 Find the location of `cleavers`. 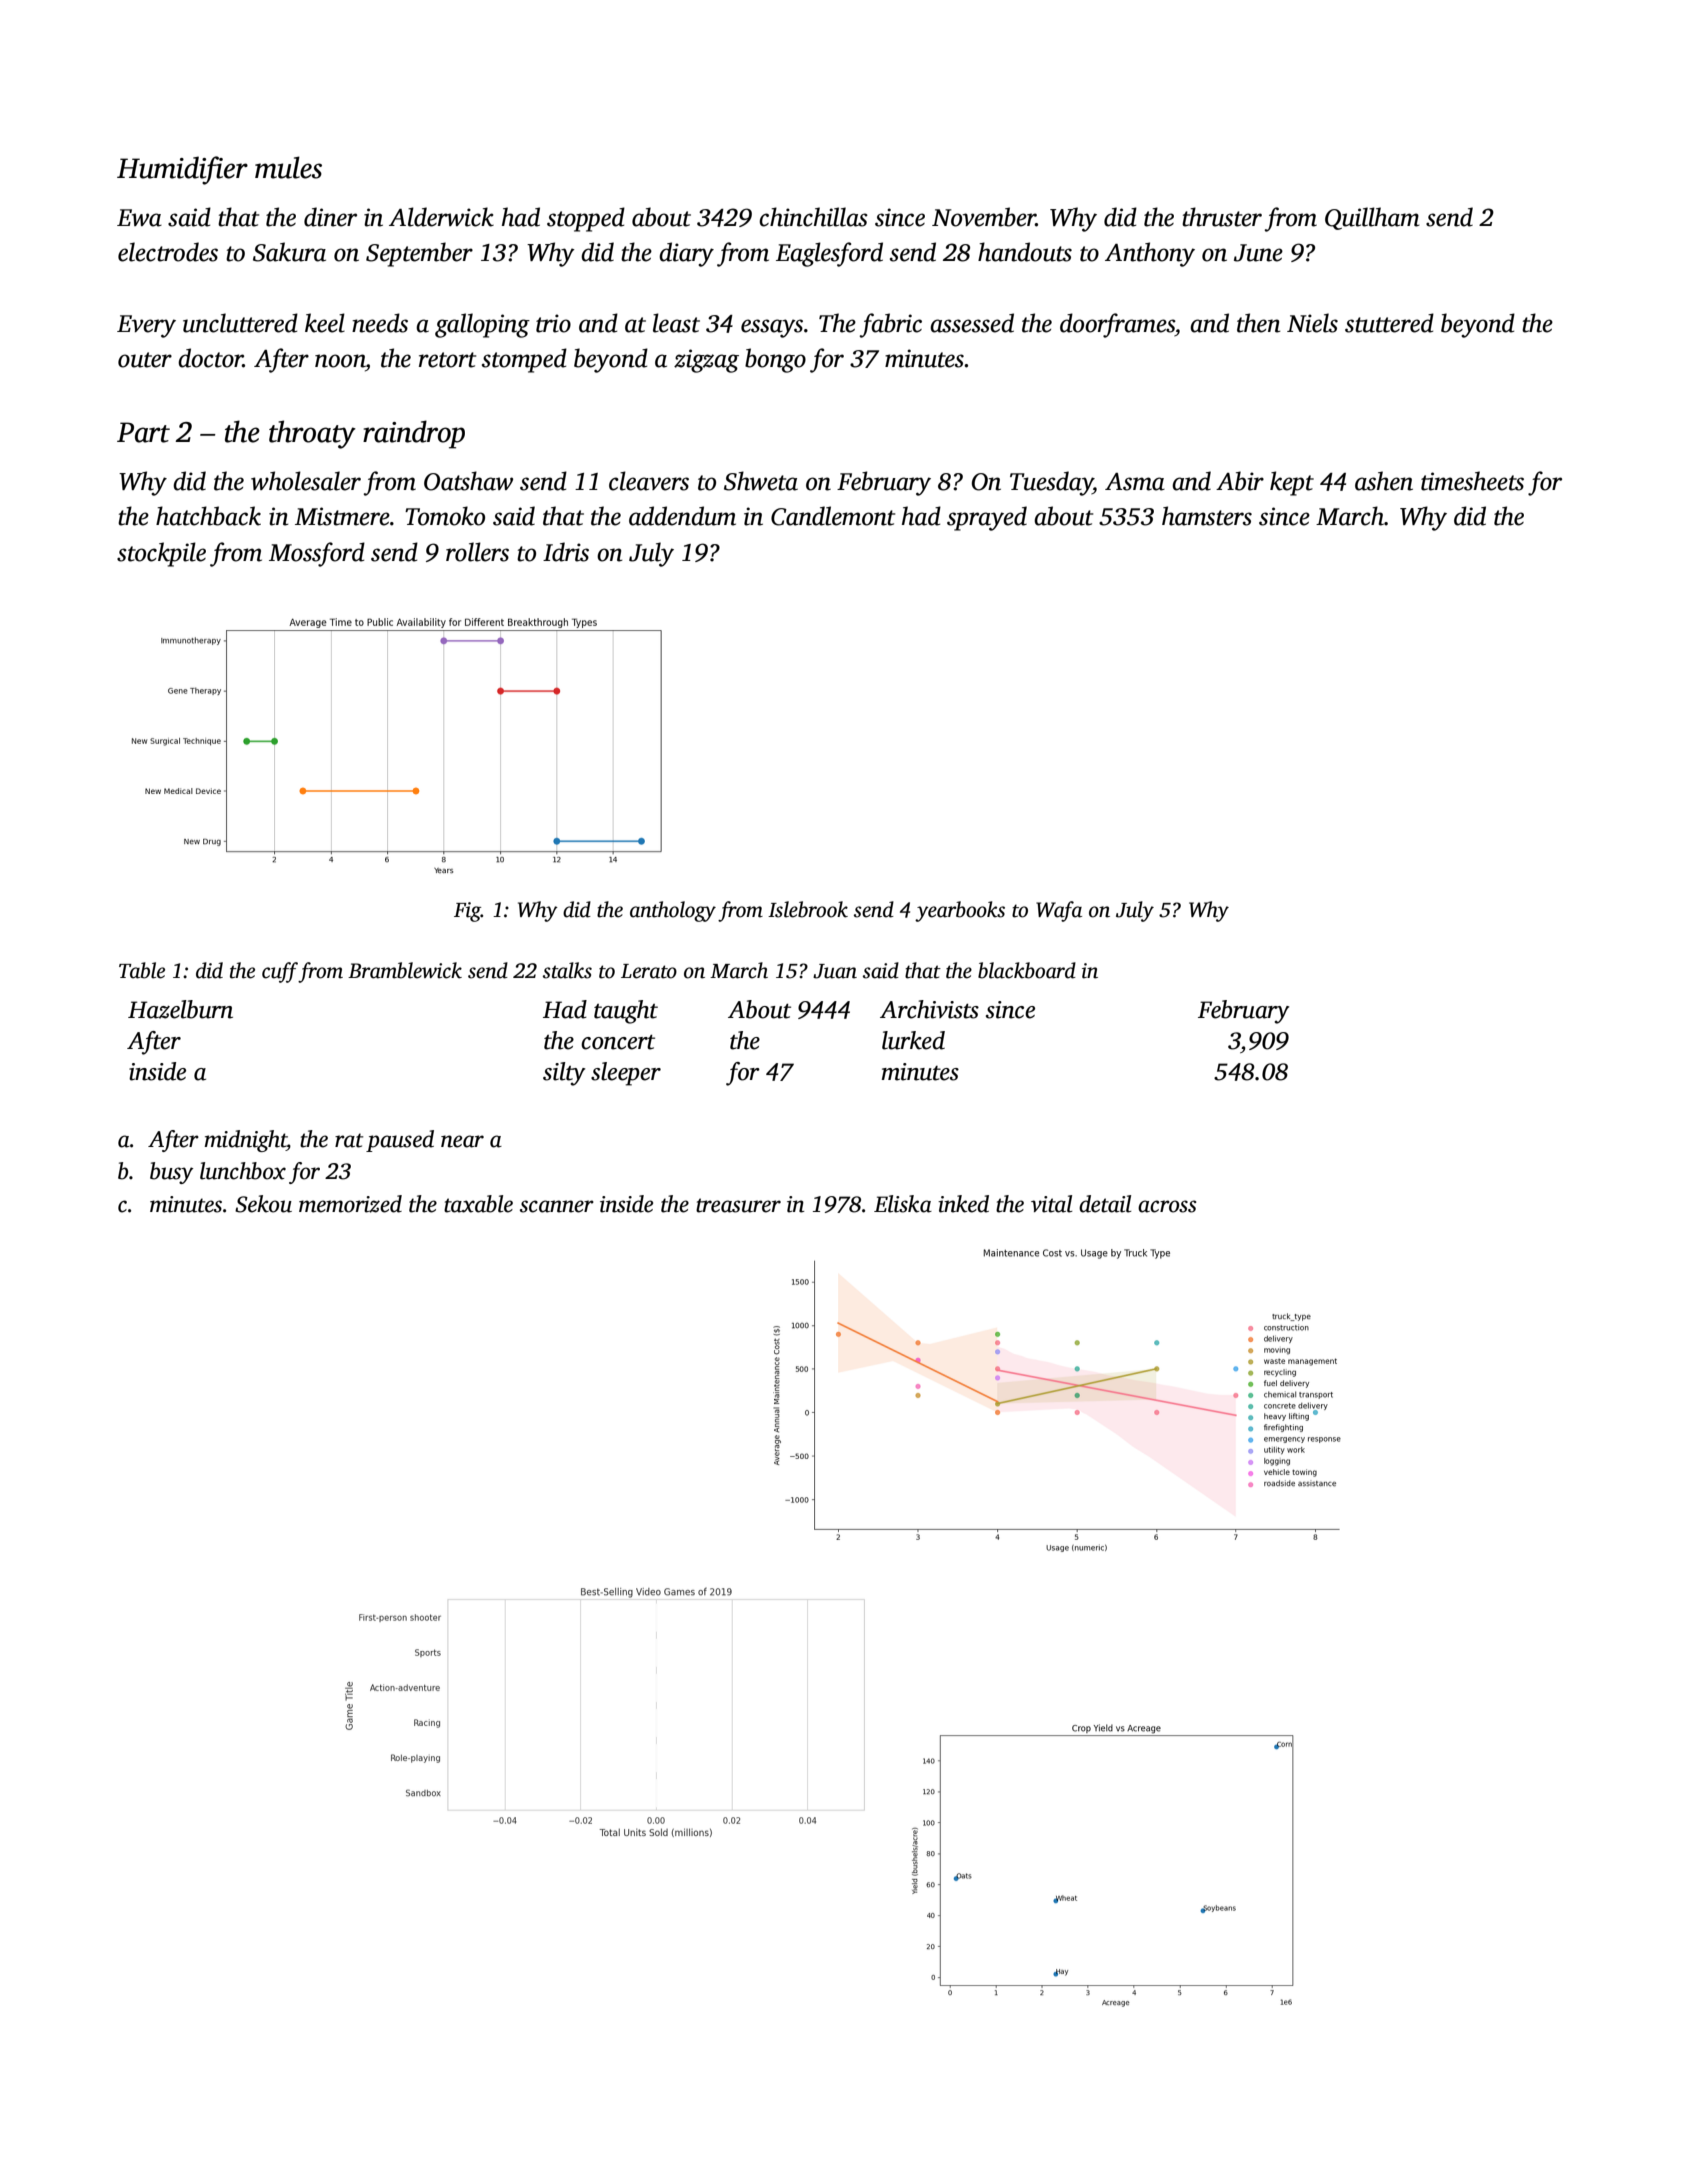

cleavers is located at coordinates (649, 481).
